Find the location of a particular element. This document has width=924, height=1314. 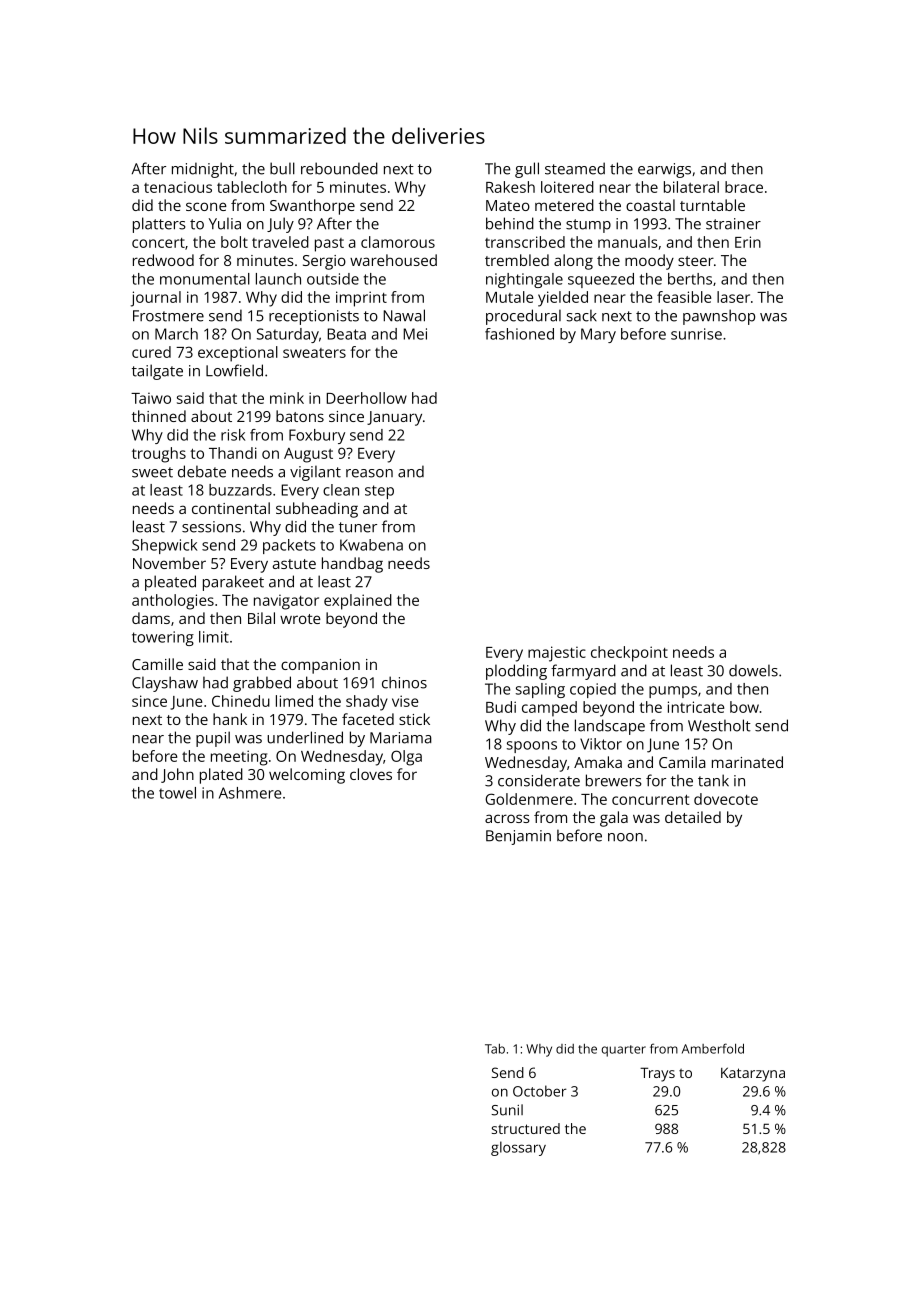

October is located at coordinates (540, 1091).
